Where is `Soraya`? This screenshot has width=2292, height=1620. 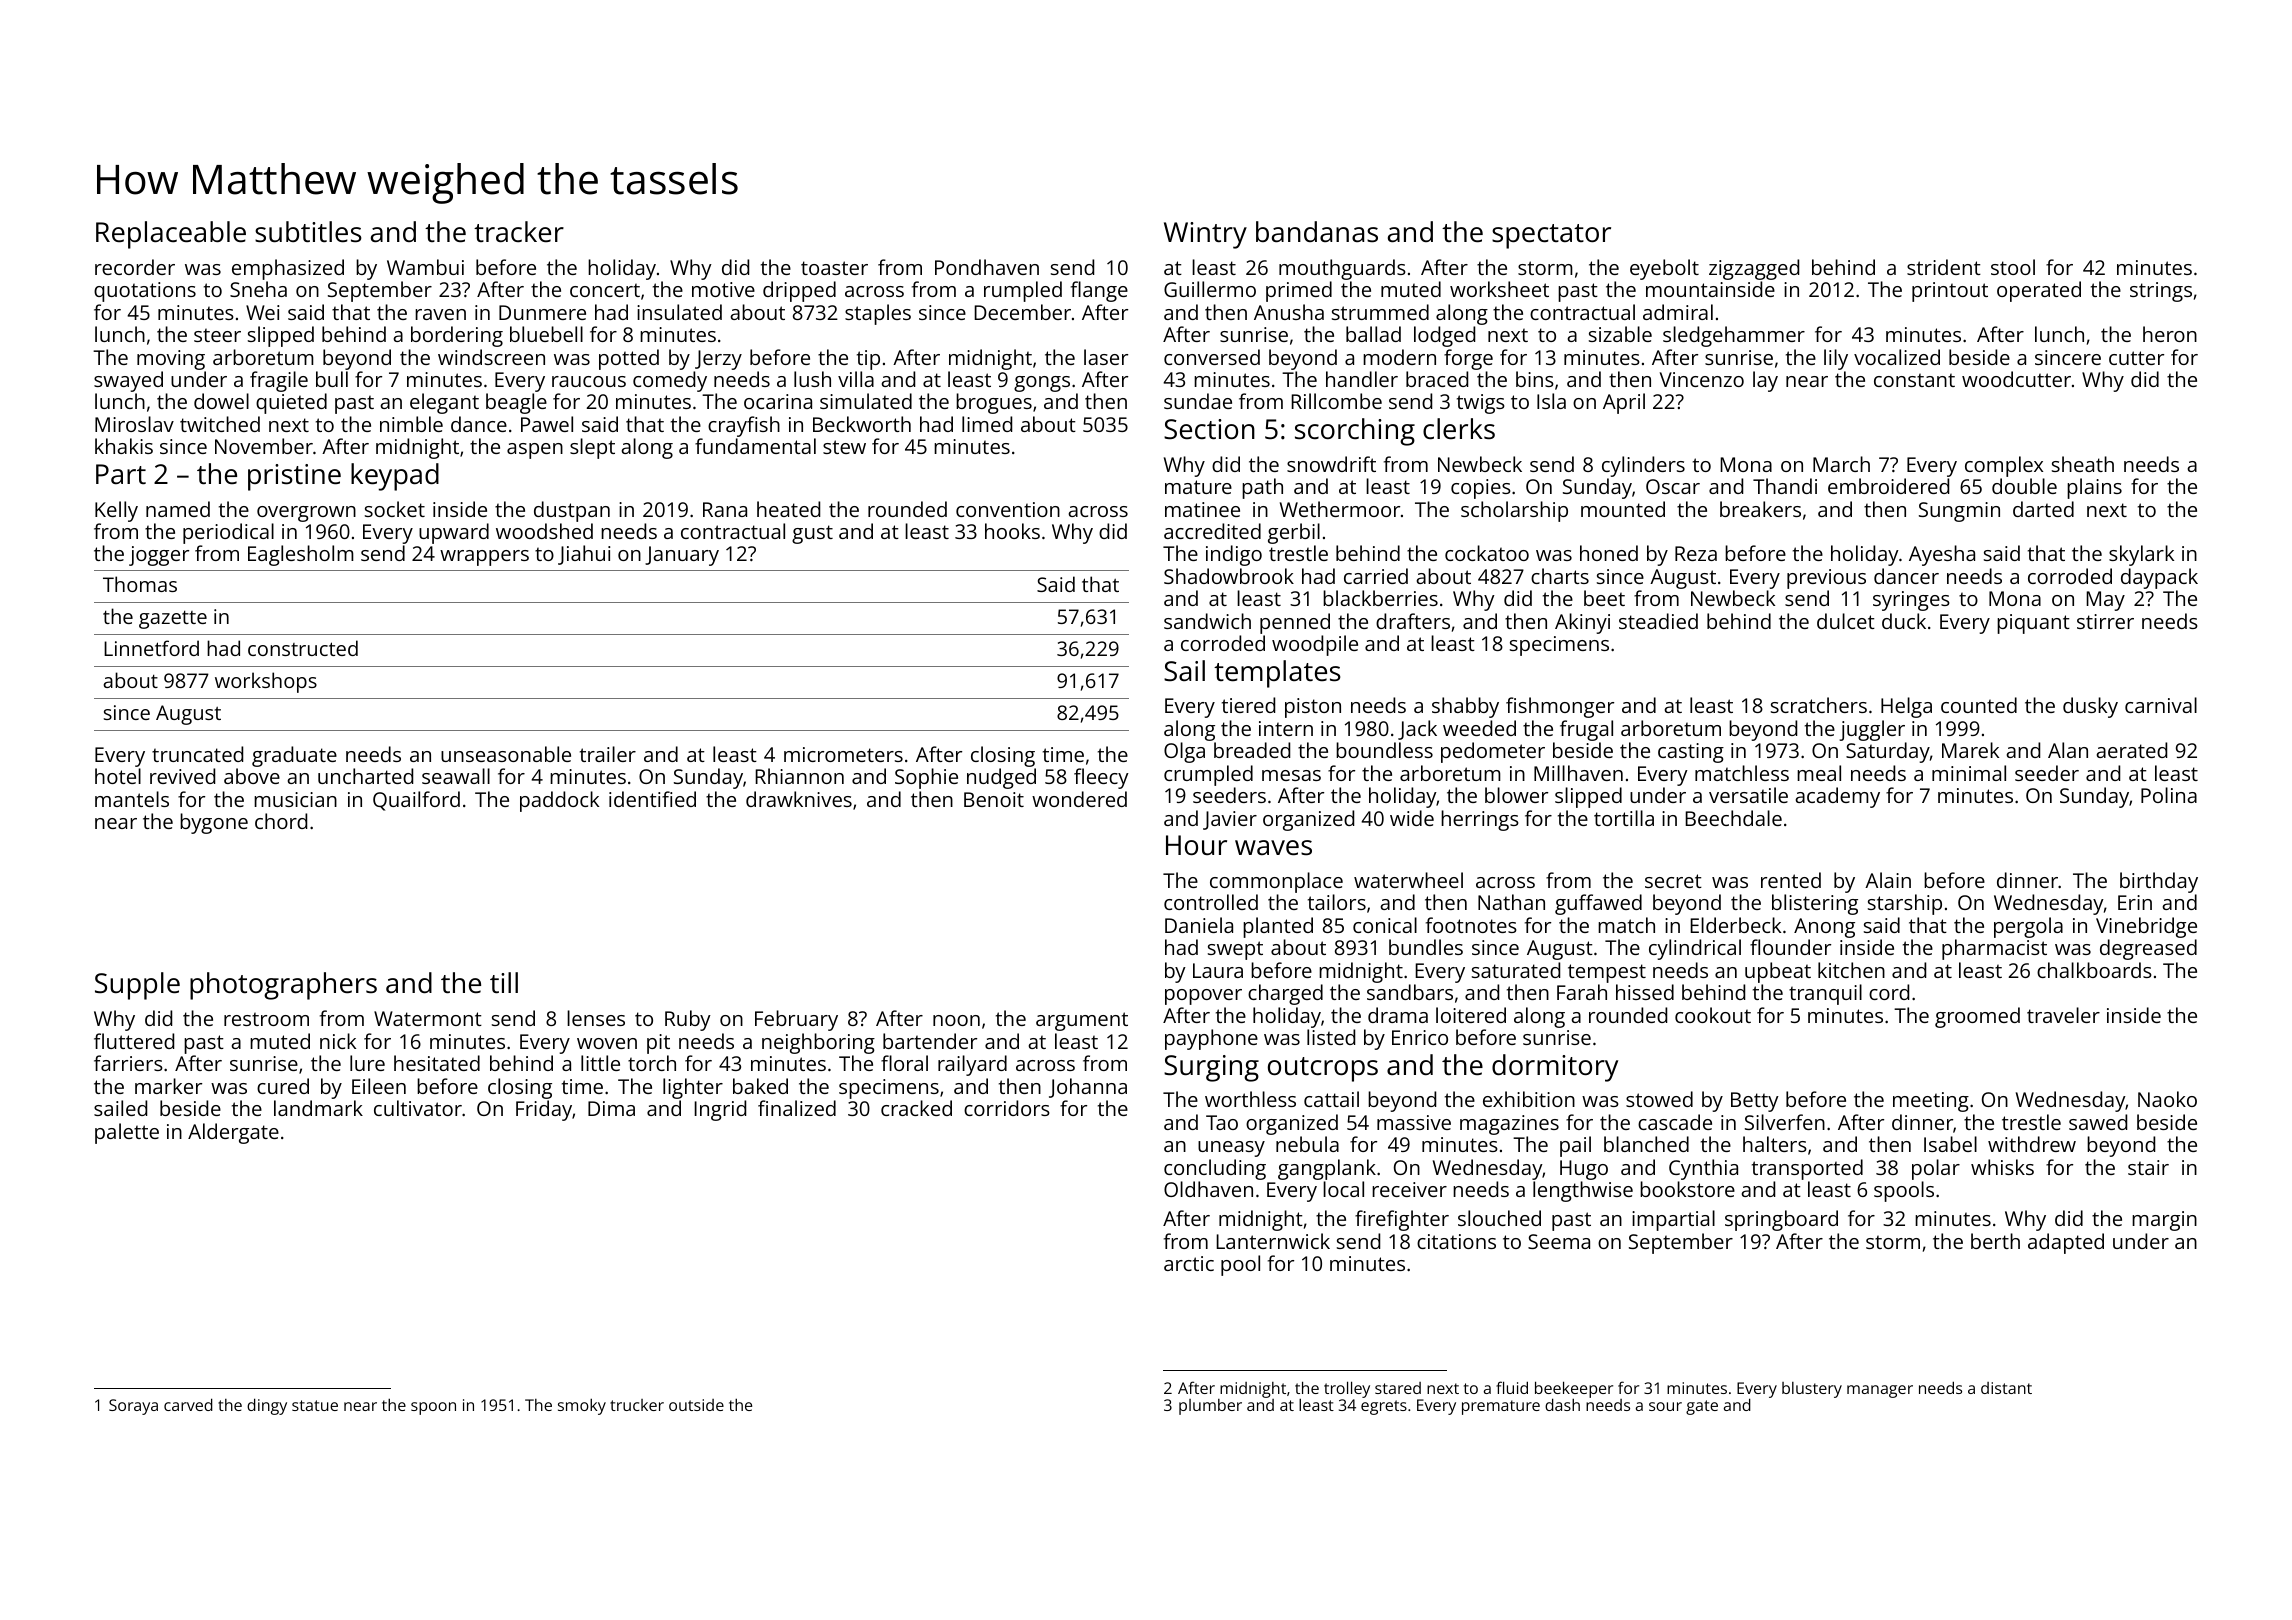 Soraya is located at coordinates (133, 1407).
